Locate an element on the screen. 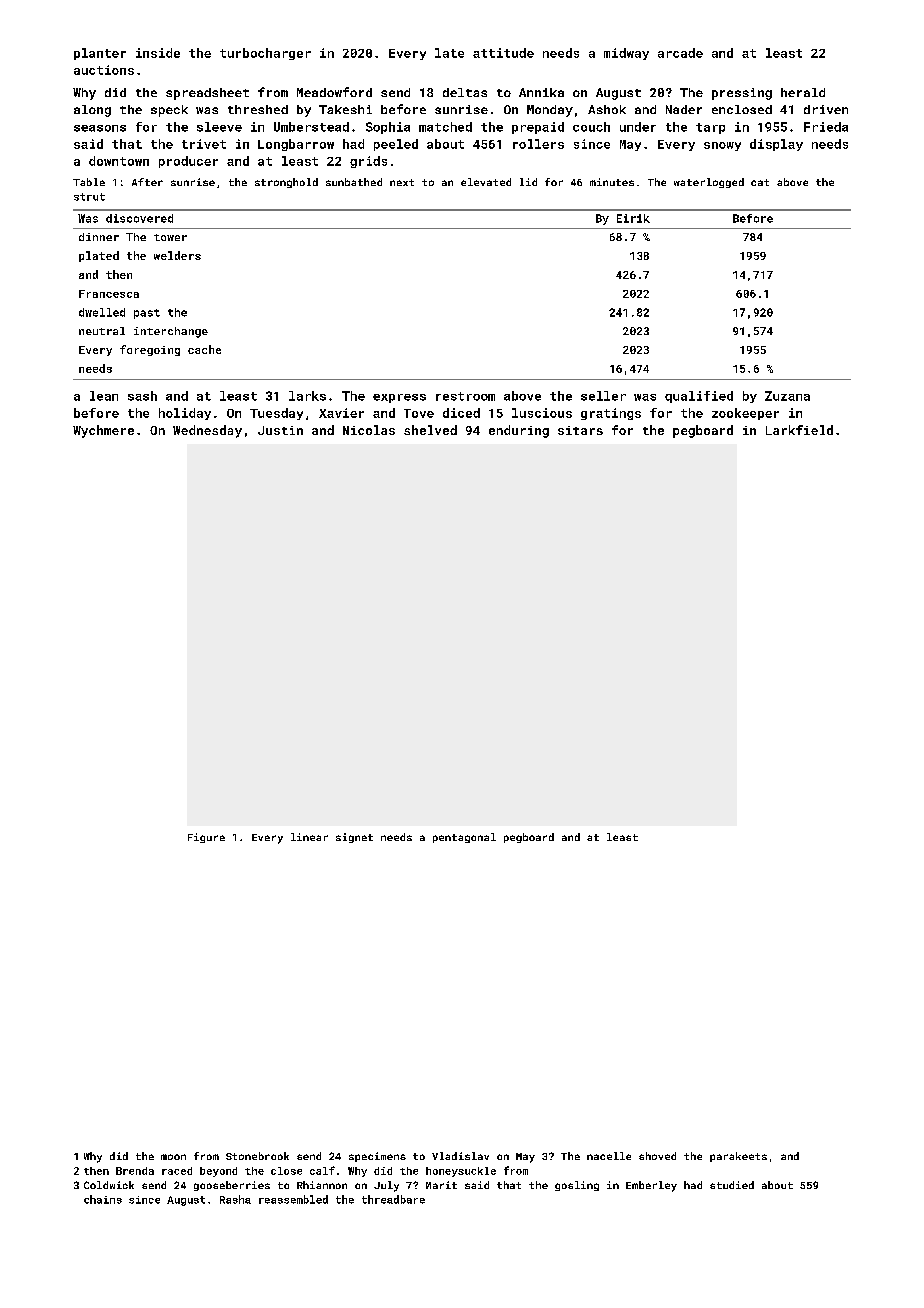 This screenshot has height=1308, width=924. shoved is located at coordinates (657, 1156).
